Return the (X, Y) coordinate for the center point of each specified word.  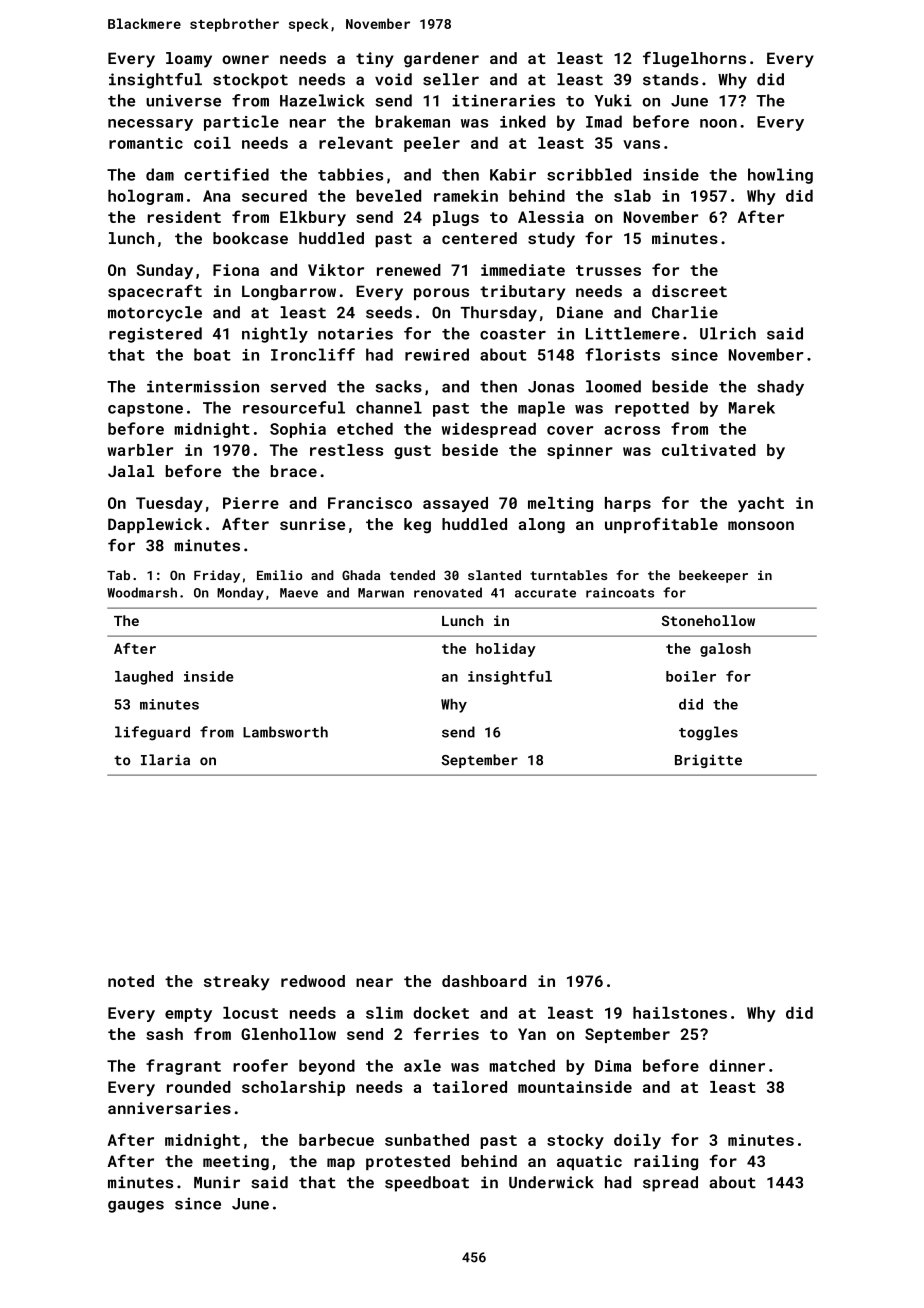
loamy (189, 60)
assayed (455, 504)
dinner (737, 1065)
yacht (761, 504)
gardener (441, 60)
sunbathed (427, 1140)
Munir (217, 1182)
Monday (240, 593)
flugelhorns (694, 59)
